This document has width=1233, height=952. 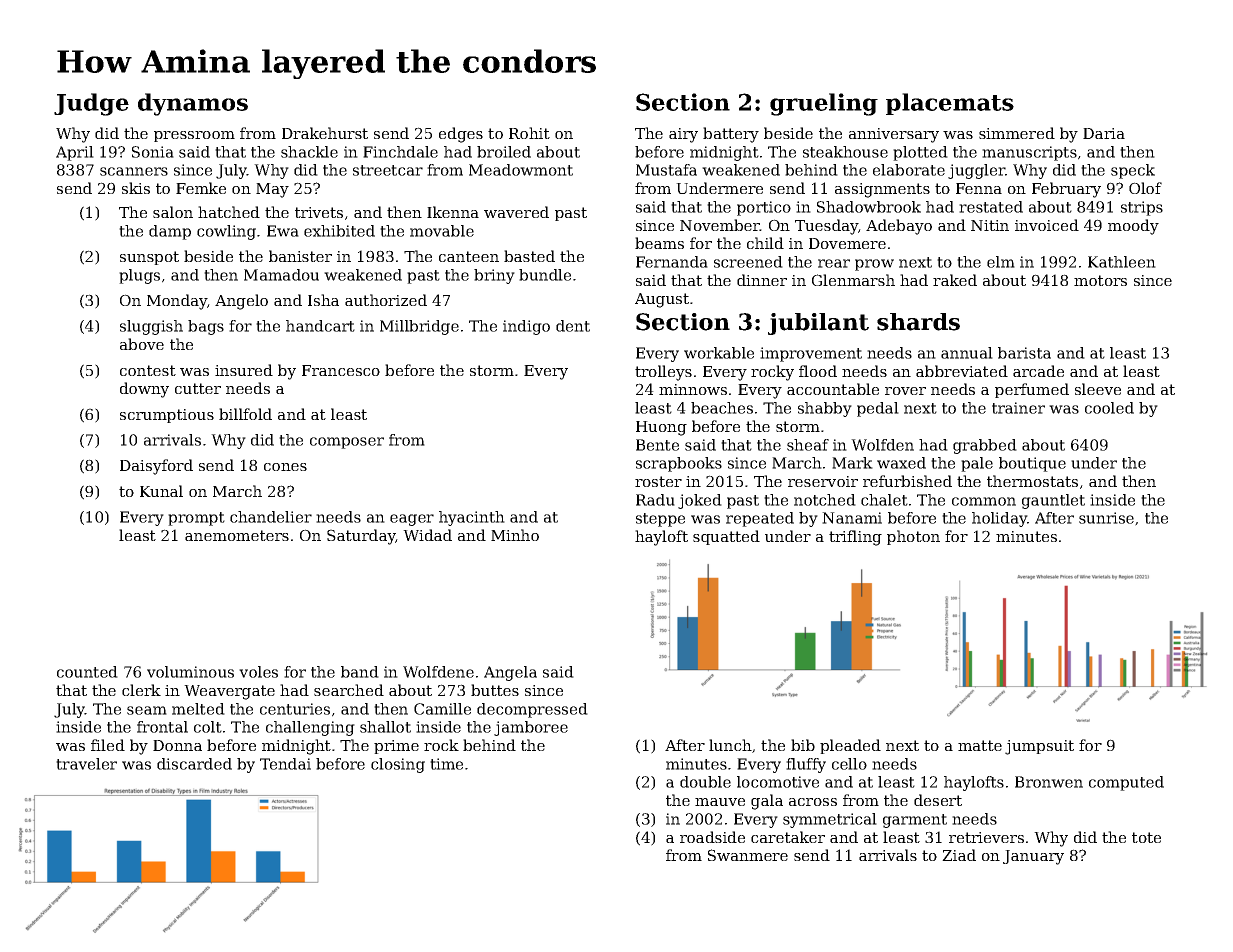 What do you see at coordinates (193, 104) in the document?
I see `dynamos` at bounding box center [193, 104].
